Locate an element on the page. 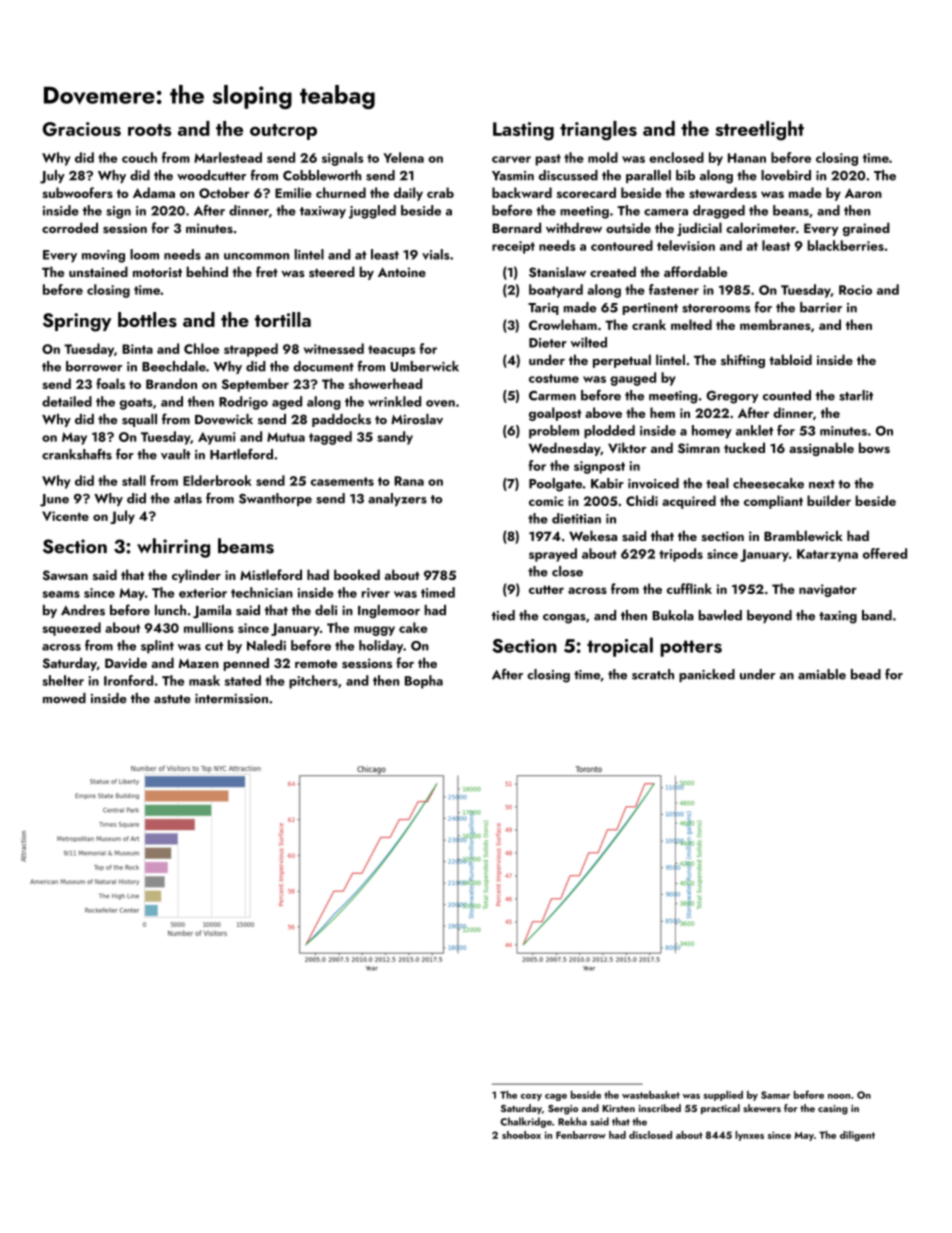 Image resolution: width=952 pixels, height=1233 pixels. Aaron is located at coordinates (863, 193).
